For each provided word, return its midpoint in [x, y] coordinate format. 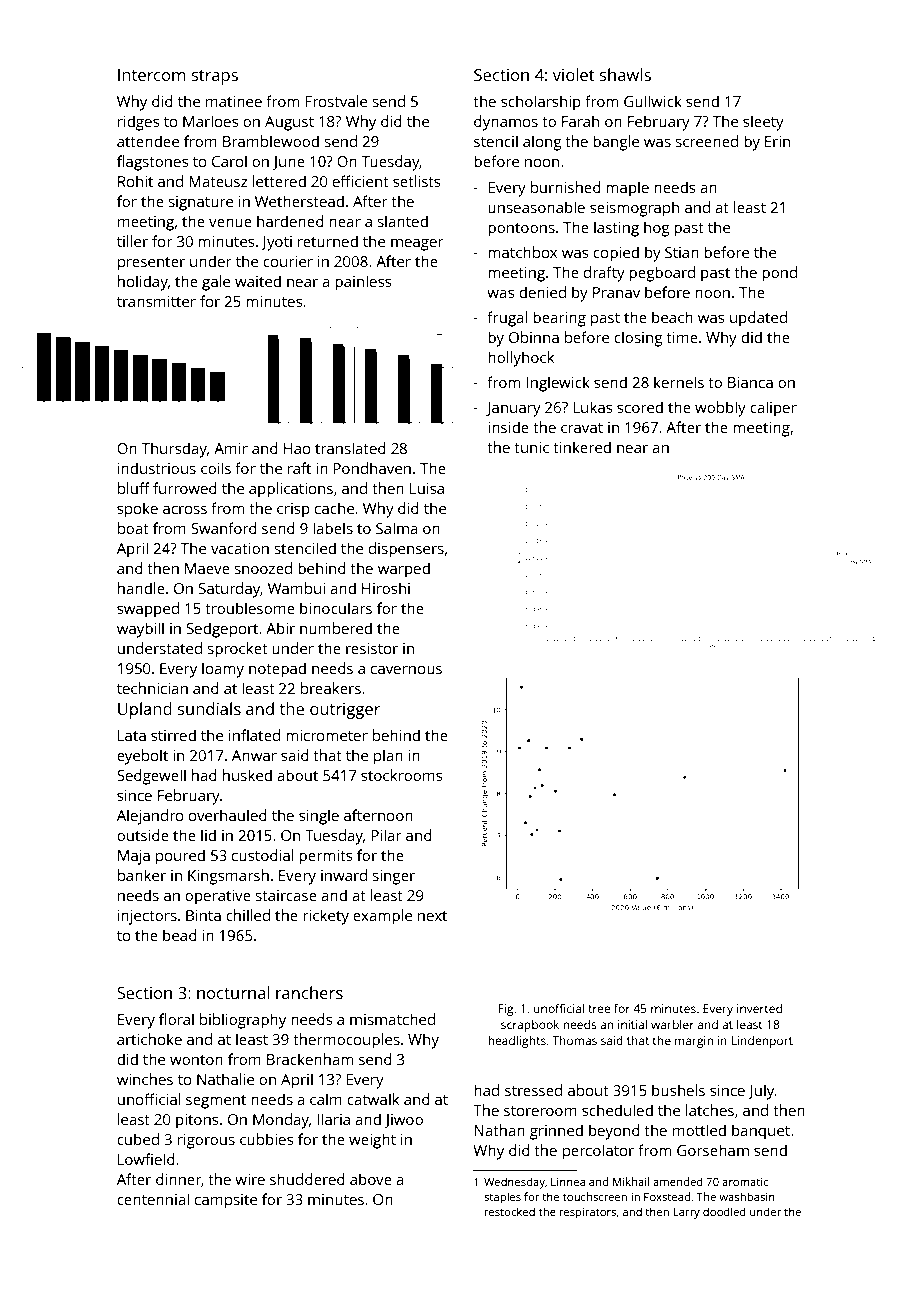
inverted [759, 1008]
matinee [234, 101]
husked [247, 775]
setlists [416, 181]
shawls [625, 74]
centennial [153, 1199]
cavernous [406, 670]
